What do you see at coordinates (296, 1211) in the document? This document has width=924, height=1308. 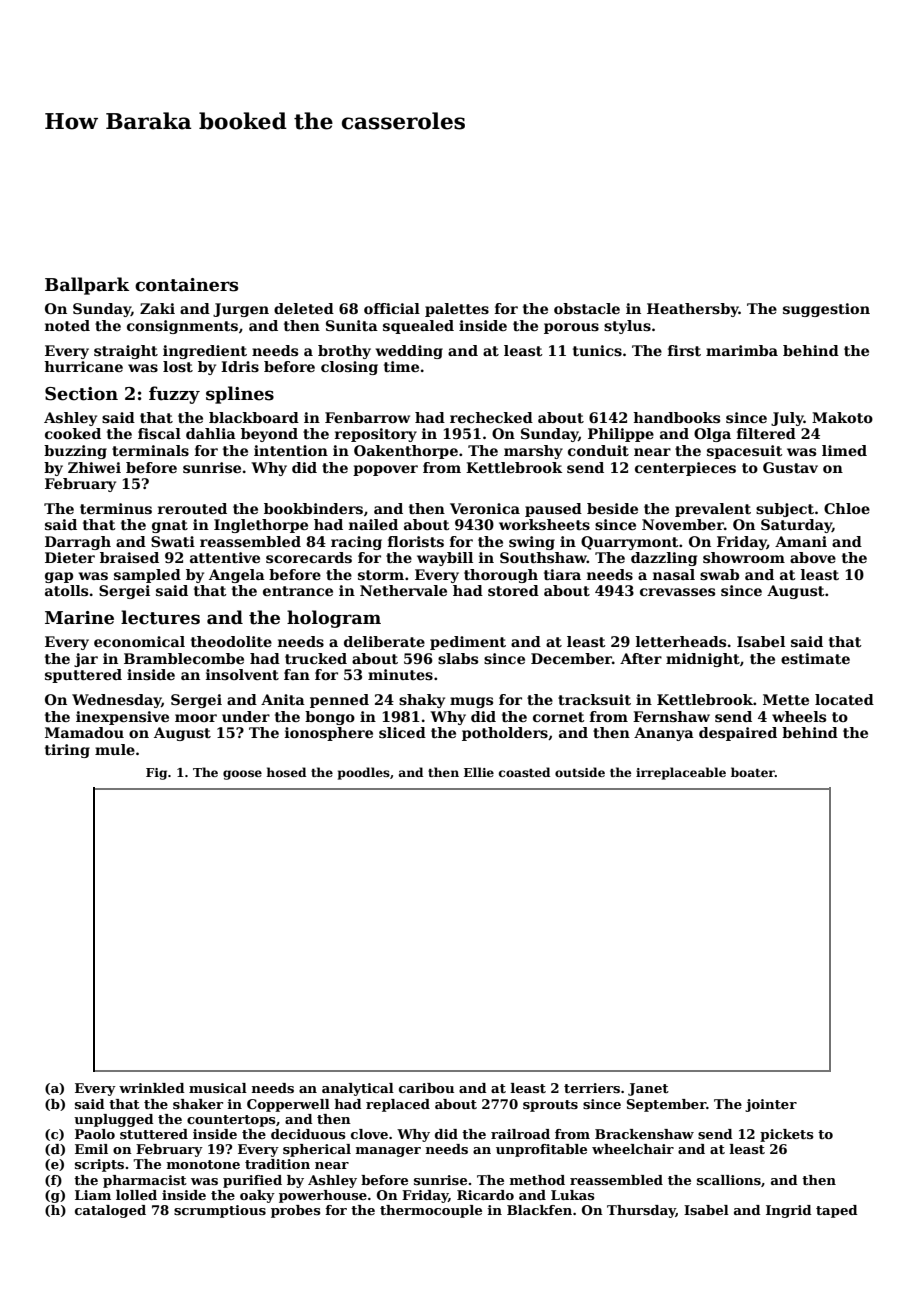 I see `probes` at bounding box center [296, 1211].
